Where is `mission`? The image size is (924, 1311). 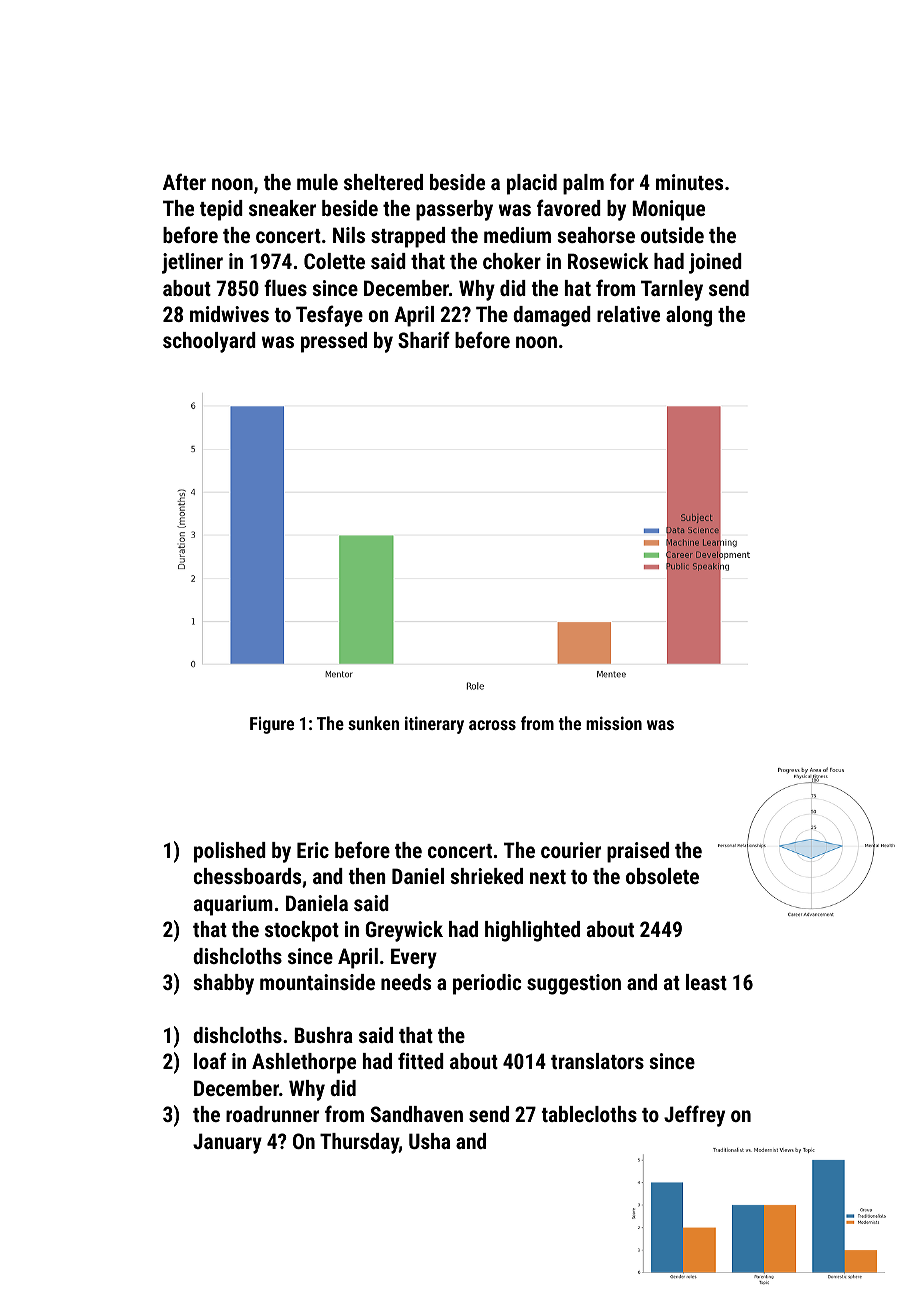 mission is located at coordinates (614, 723).
